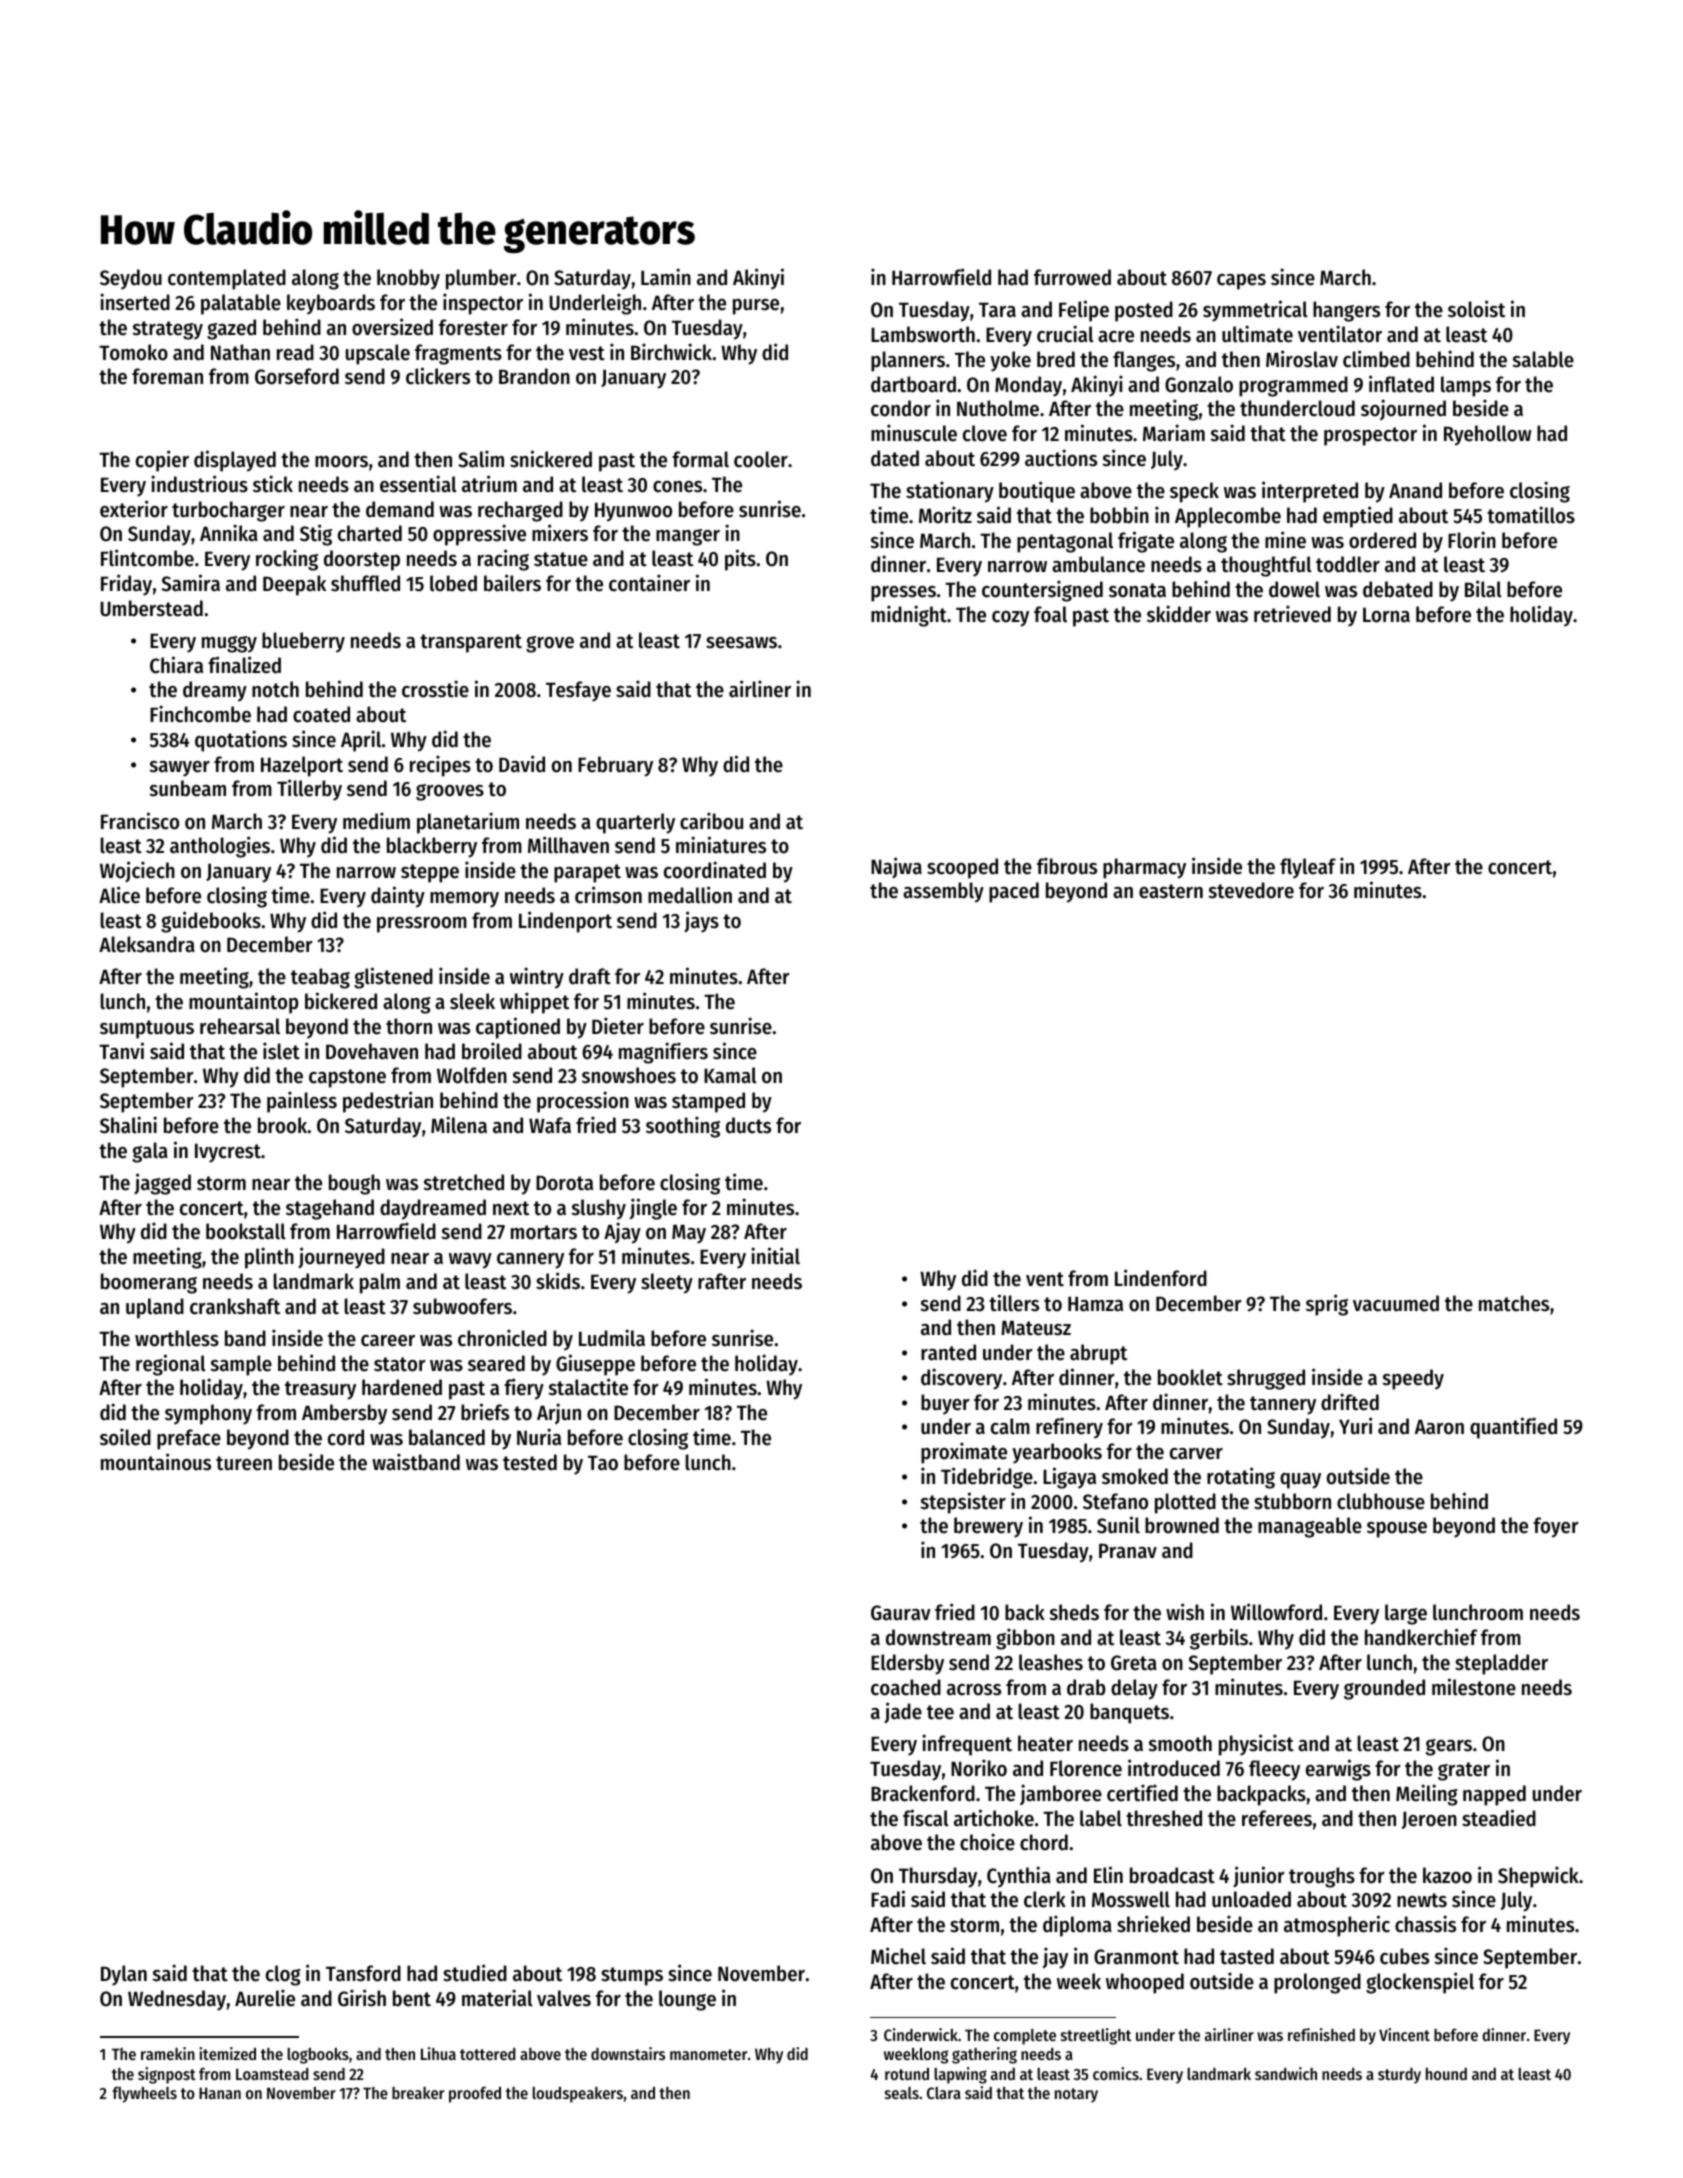 Image resolution: width=1683 pixels, height=2178 pixels. I want to click on Hanan, so click(220, 2093).
